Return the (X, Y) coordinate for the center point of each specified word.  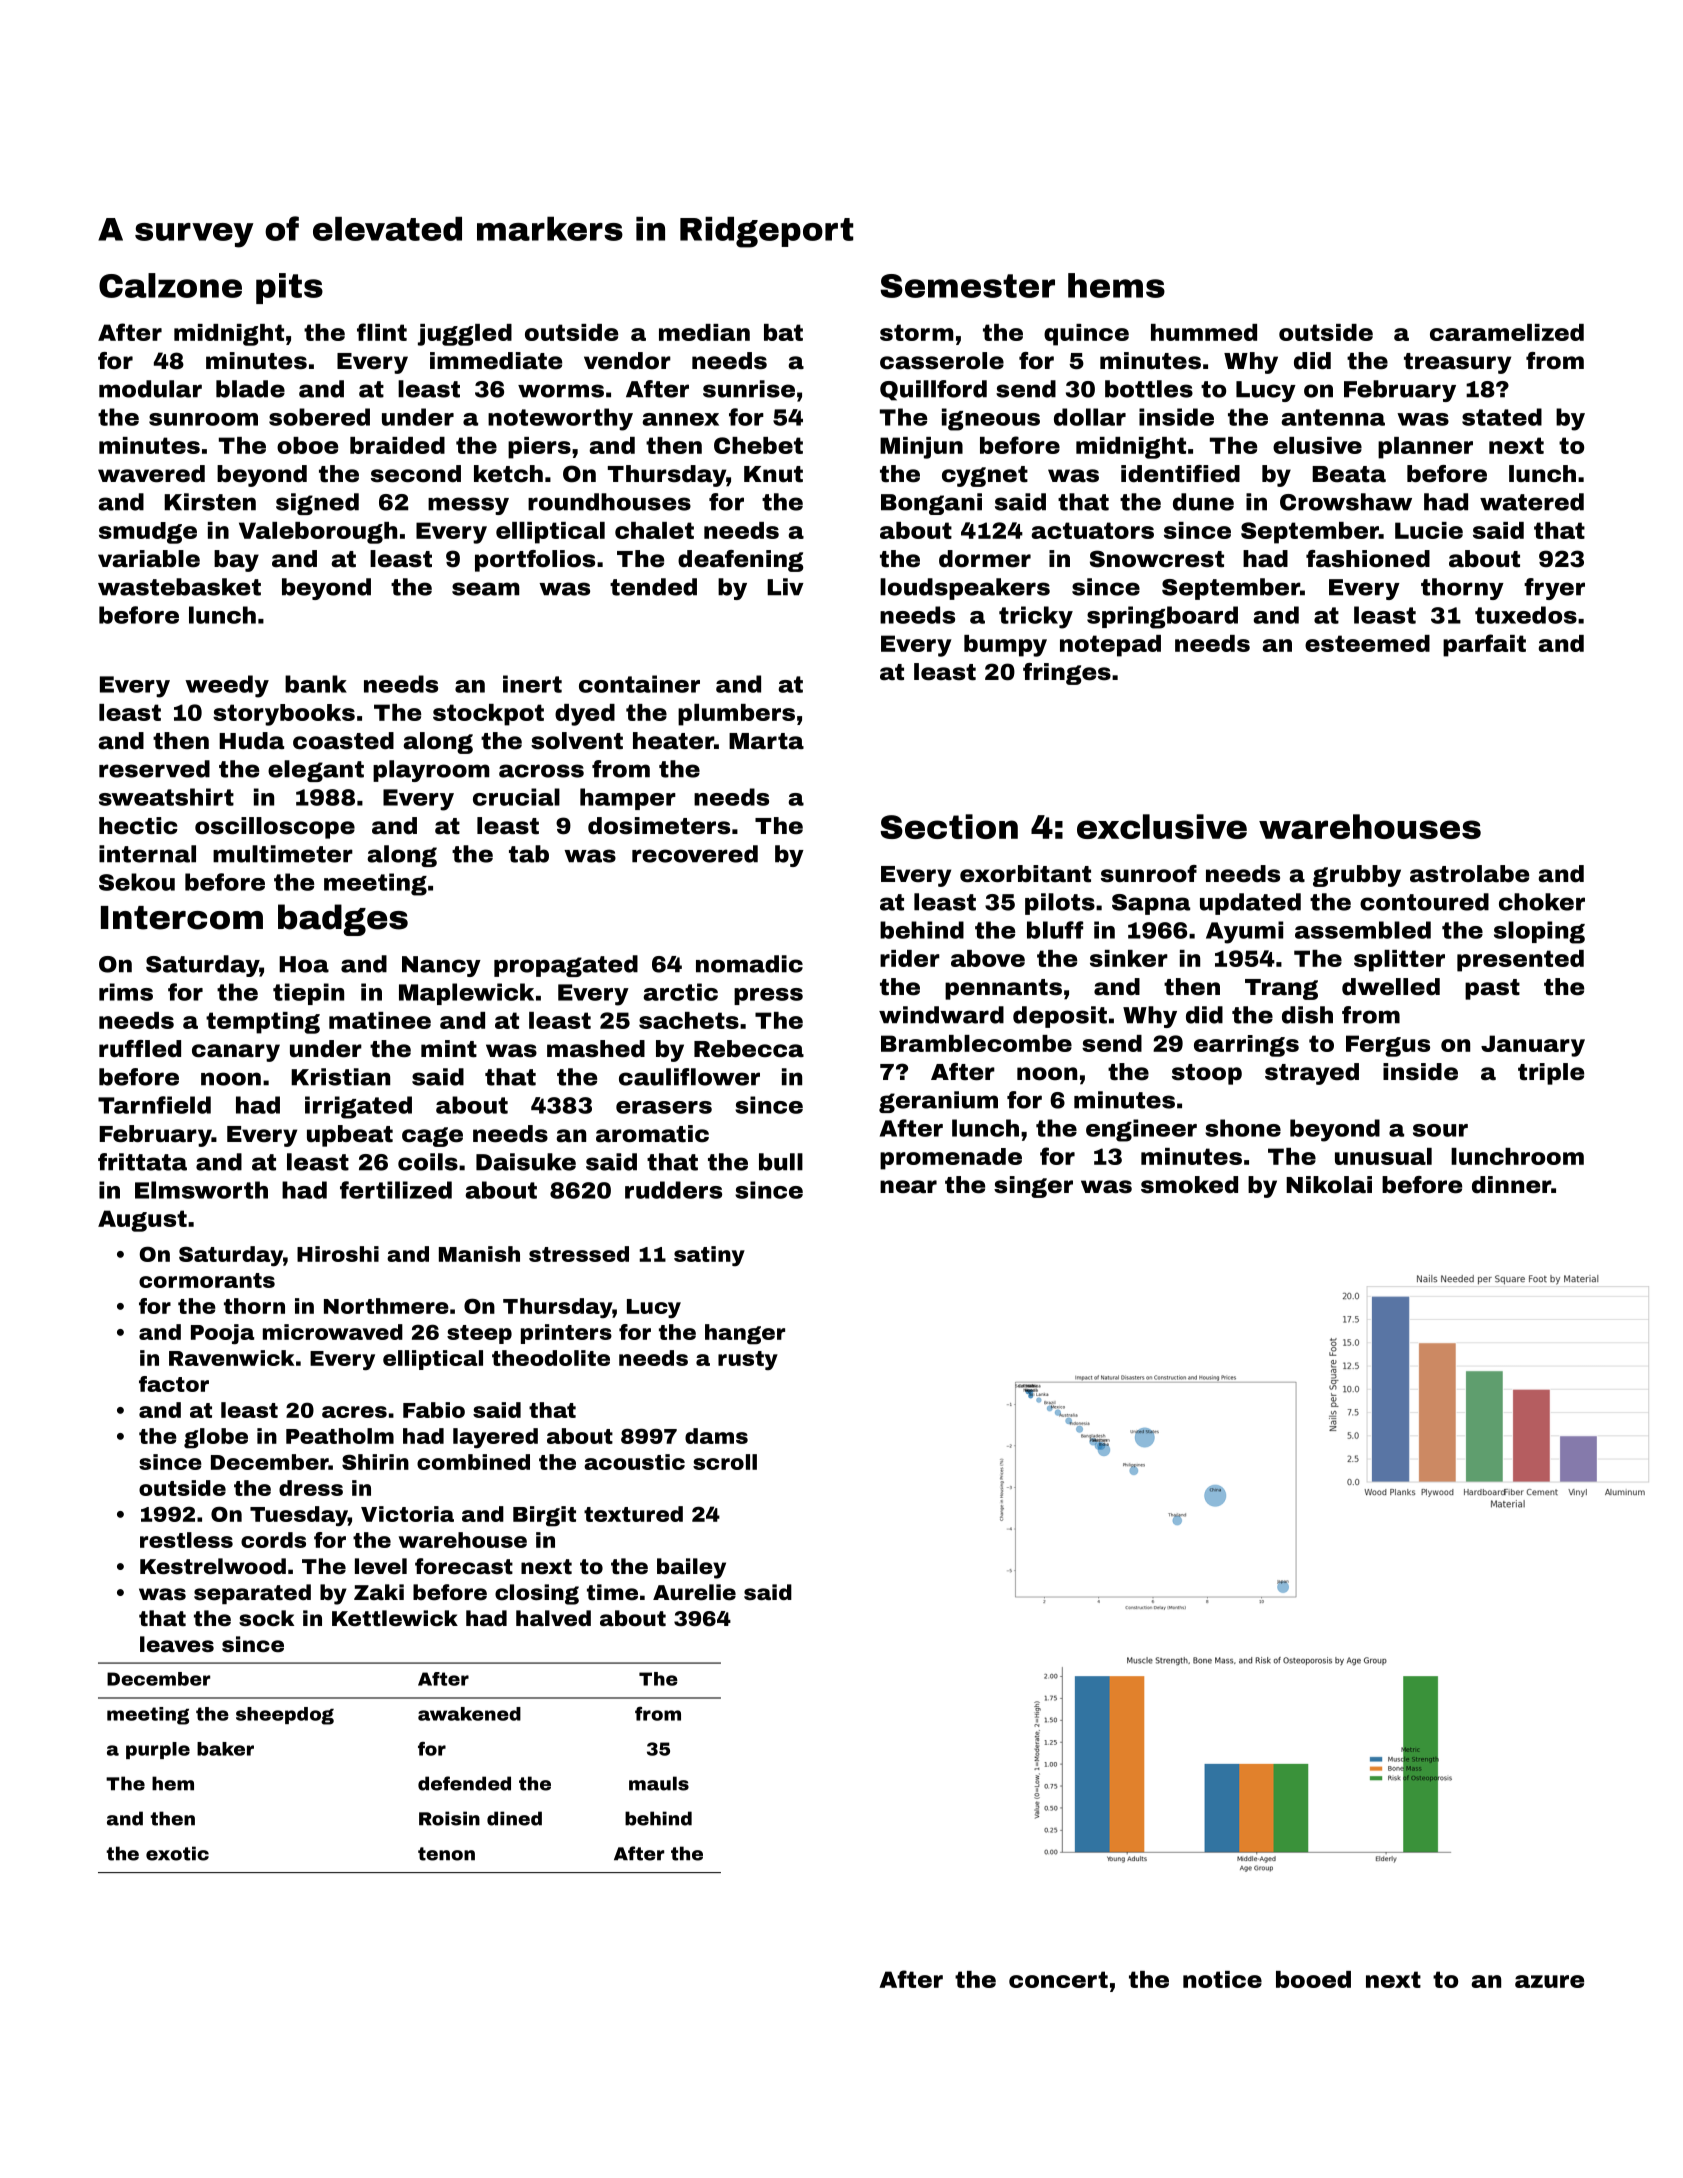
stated (1502, 417)
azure (1549, 1981)
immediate (496, 361)
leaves (177, 1644)
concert (1058, 1979)
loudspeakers (965, 589)
